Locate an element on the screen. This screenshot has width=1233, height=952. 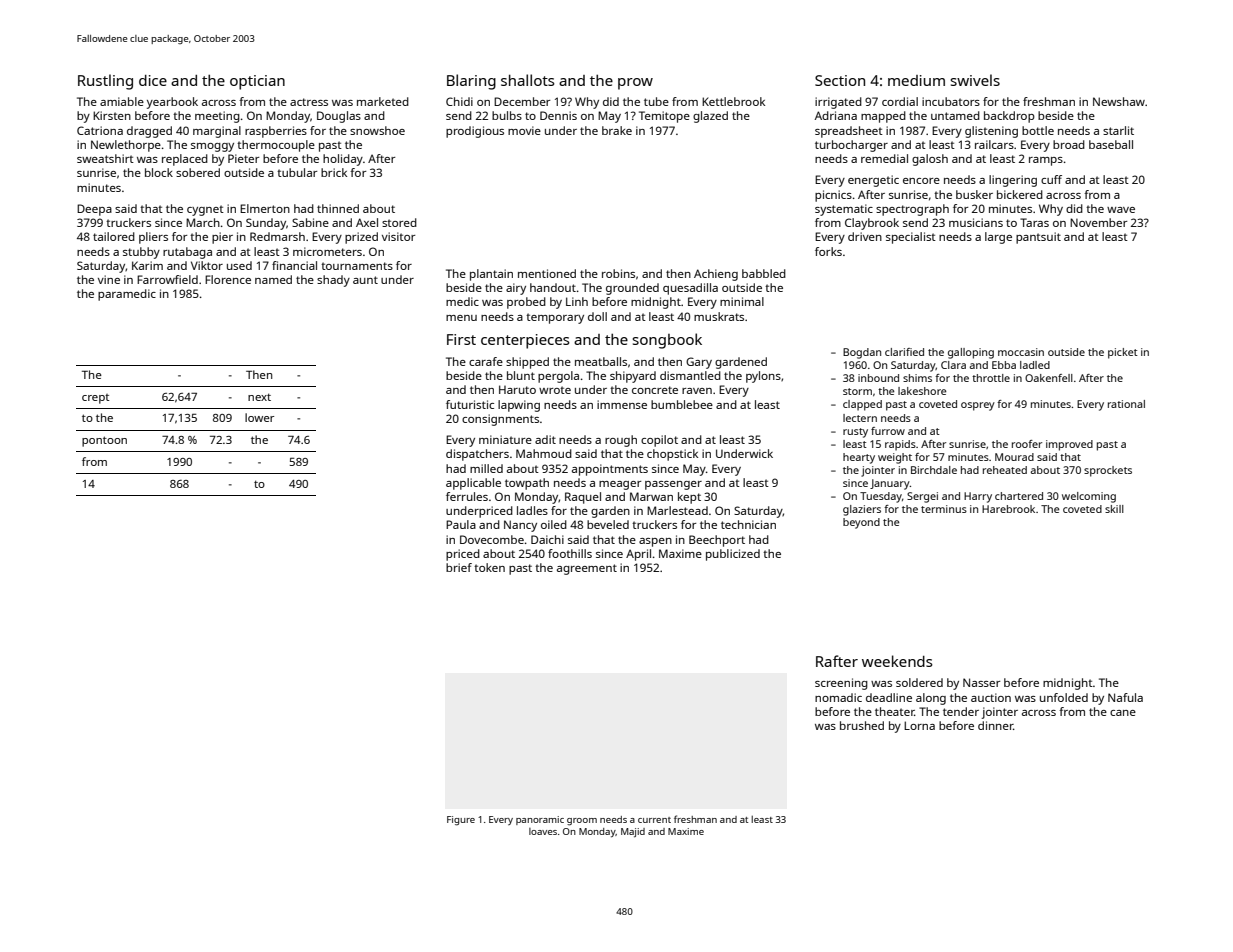
ramps is located at coordinates (1046, 161).
